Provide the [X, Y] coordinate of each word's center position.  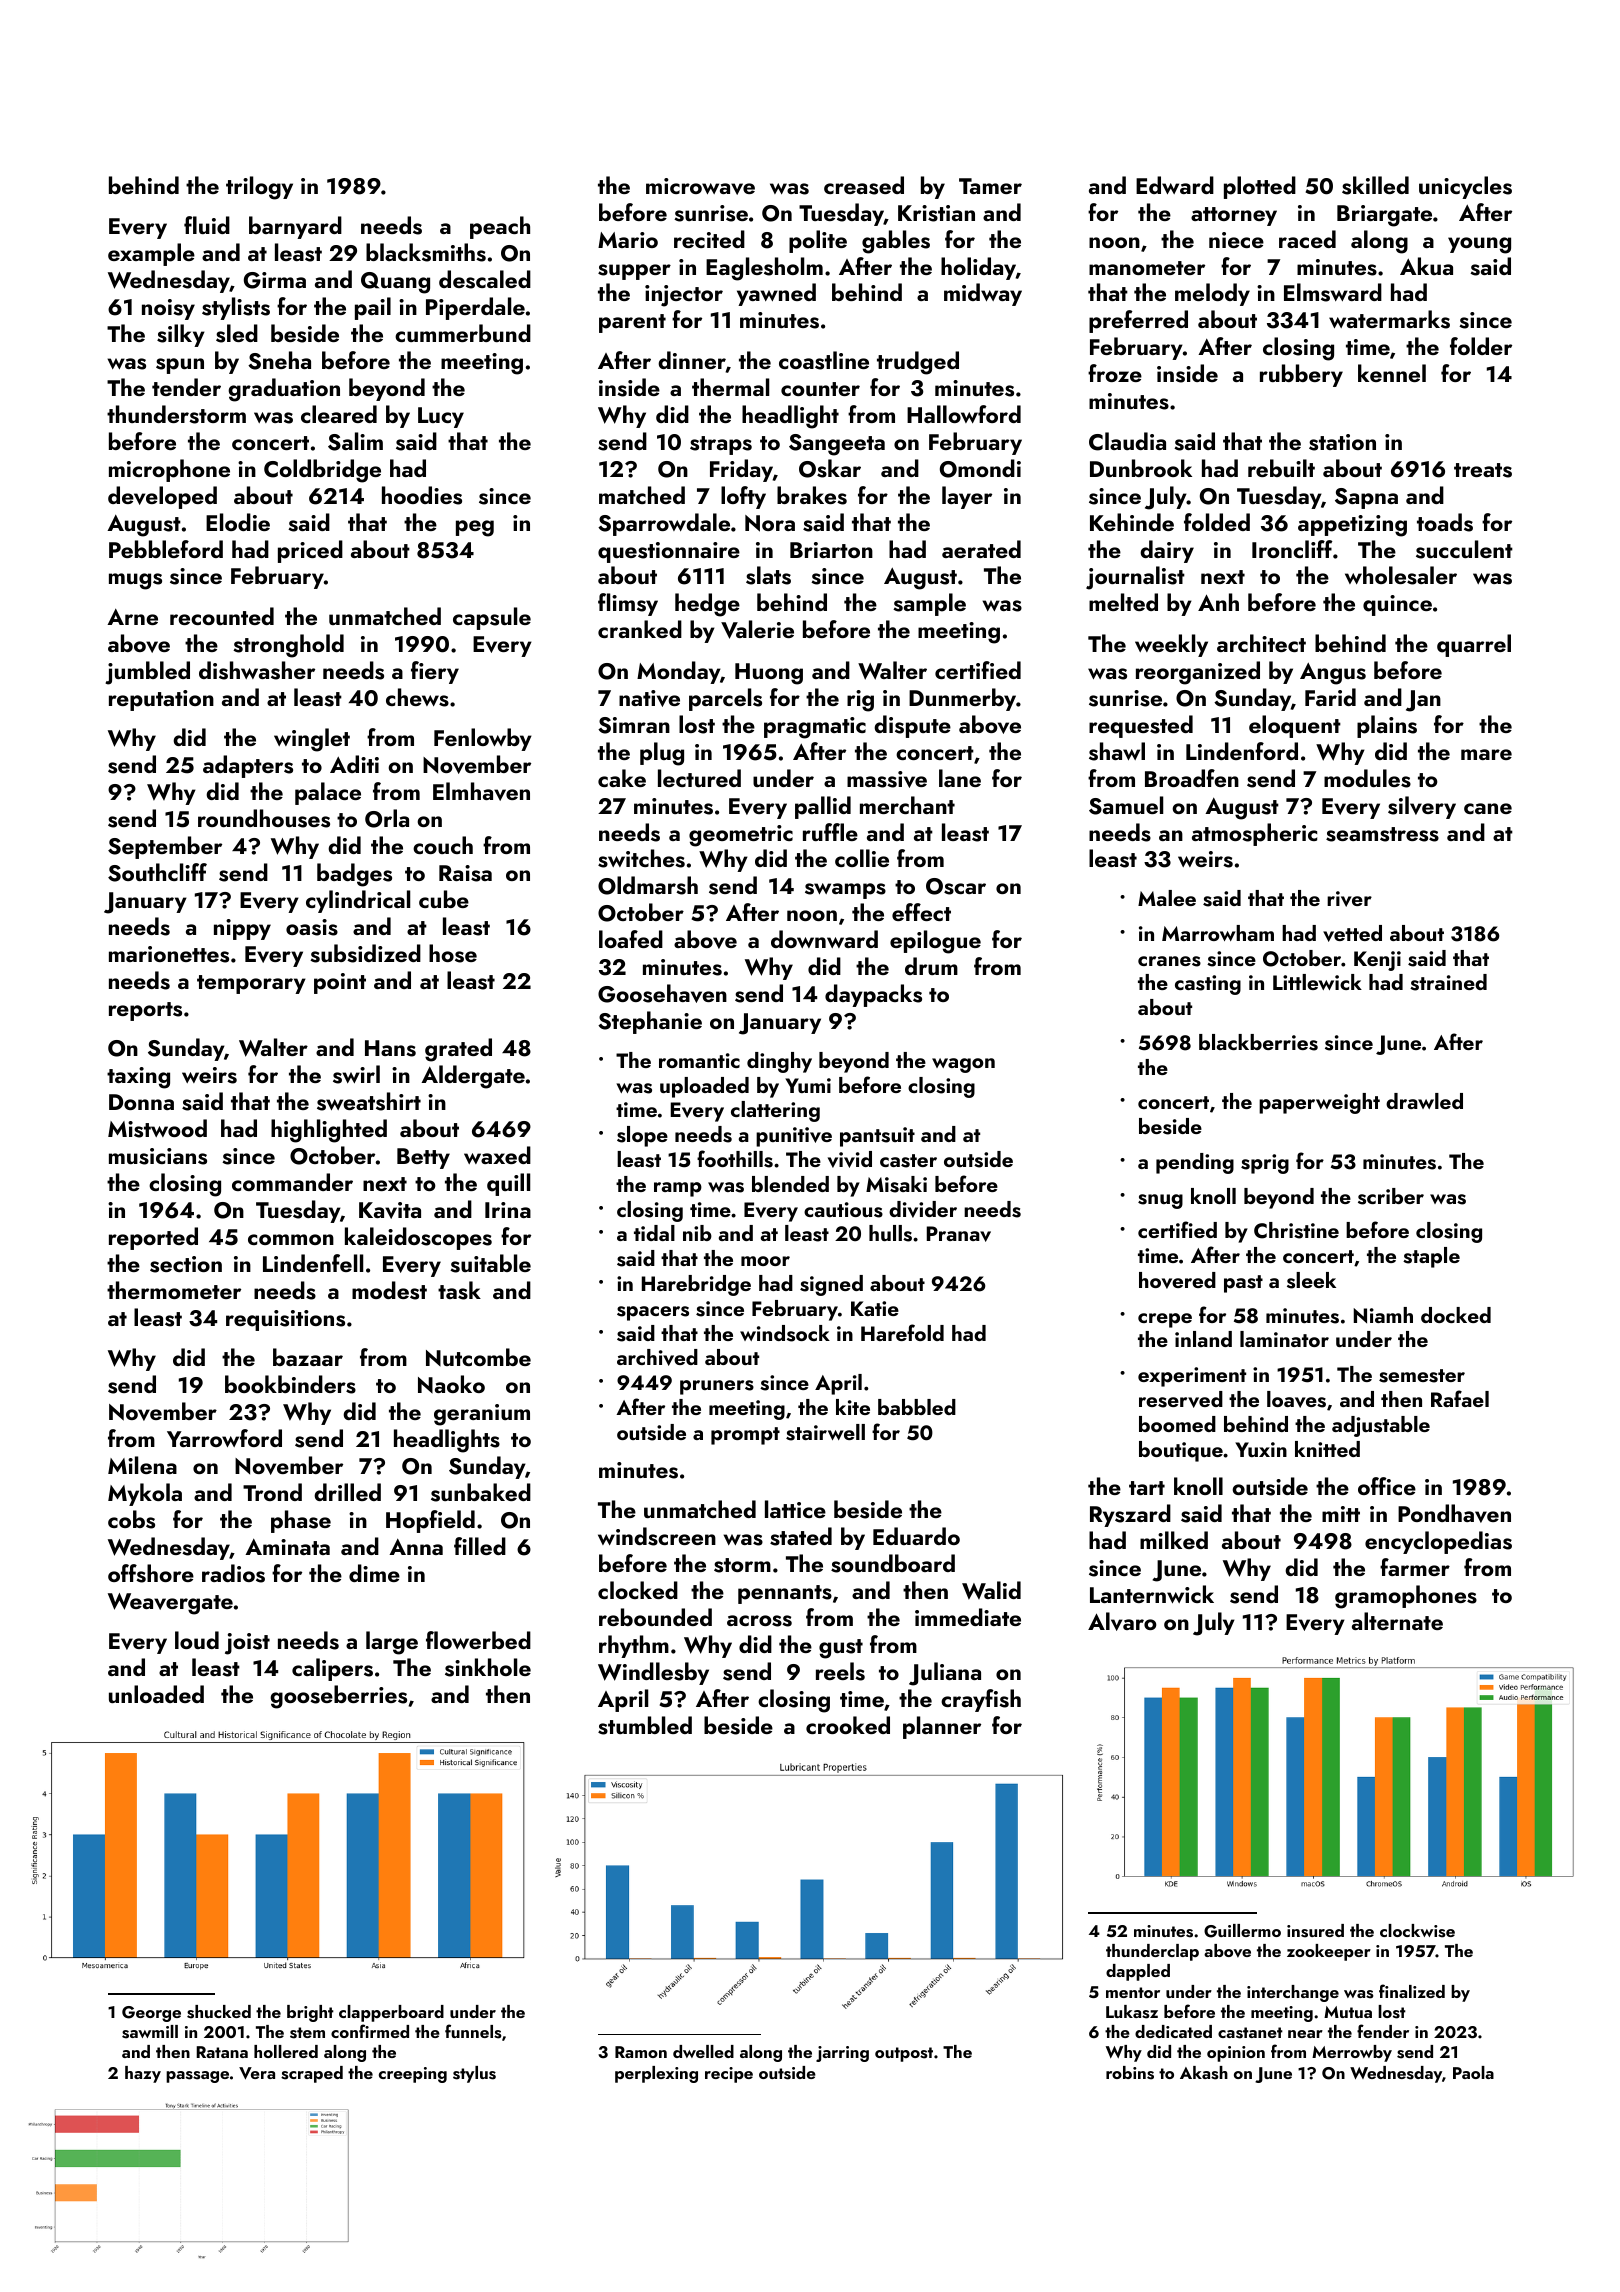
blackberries [1258, 1042]
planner [942, 1727]
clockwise [1417, 1931]
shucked [219, 2012]
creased [864, 185]
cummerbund [463, 333]
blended [790, 1184]
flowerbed [478, 1640]
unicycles [1465, 187]
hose [453, 953]
